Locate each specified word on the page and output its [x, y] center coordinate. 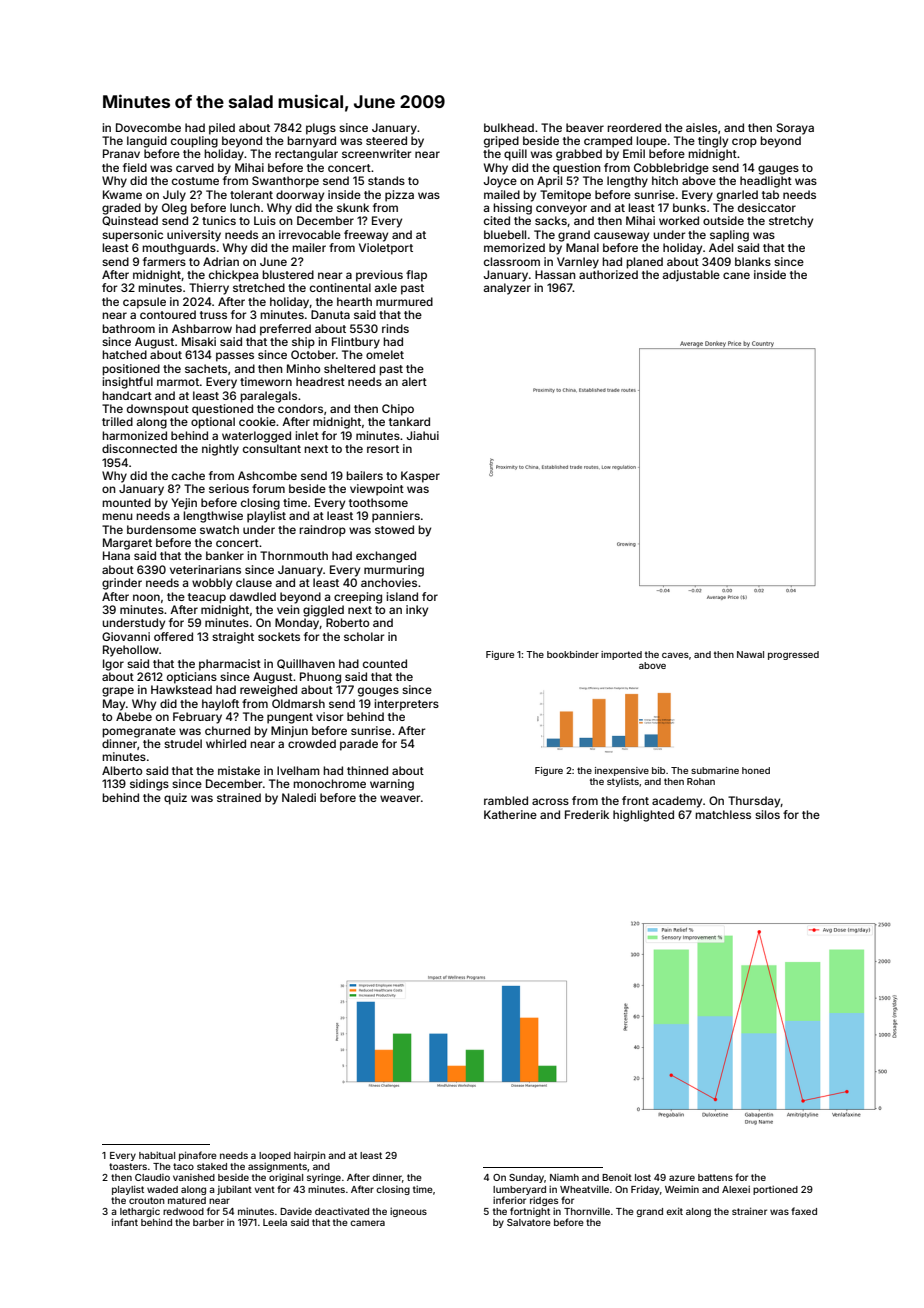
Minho [303, 368]
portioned [775, 1190]
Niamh [564, 1177]
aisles [701, 127]
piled [222, 129]
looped [275, 1156]
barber [208, 1222]
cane [736, 275]
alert [414, 381]
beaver [585, 127]
